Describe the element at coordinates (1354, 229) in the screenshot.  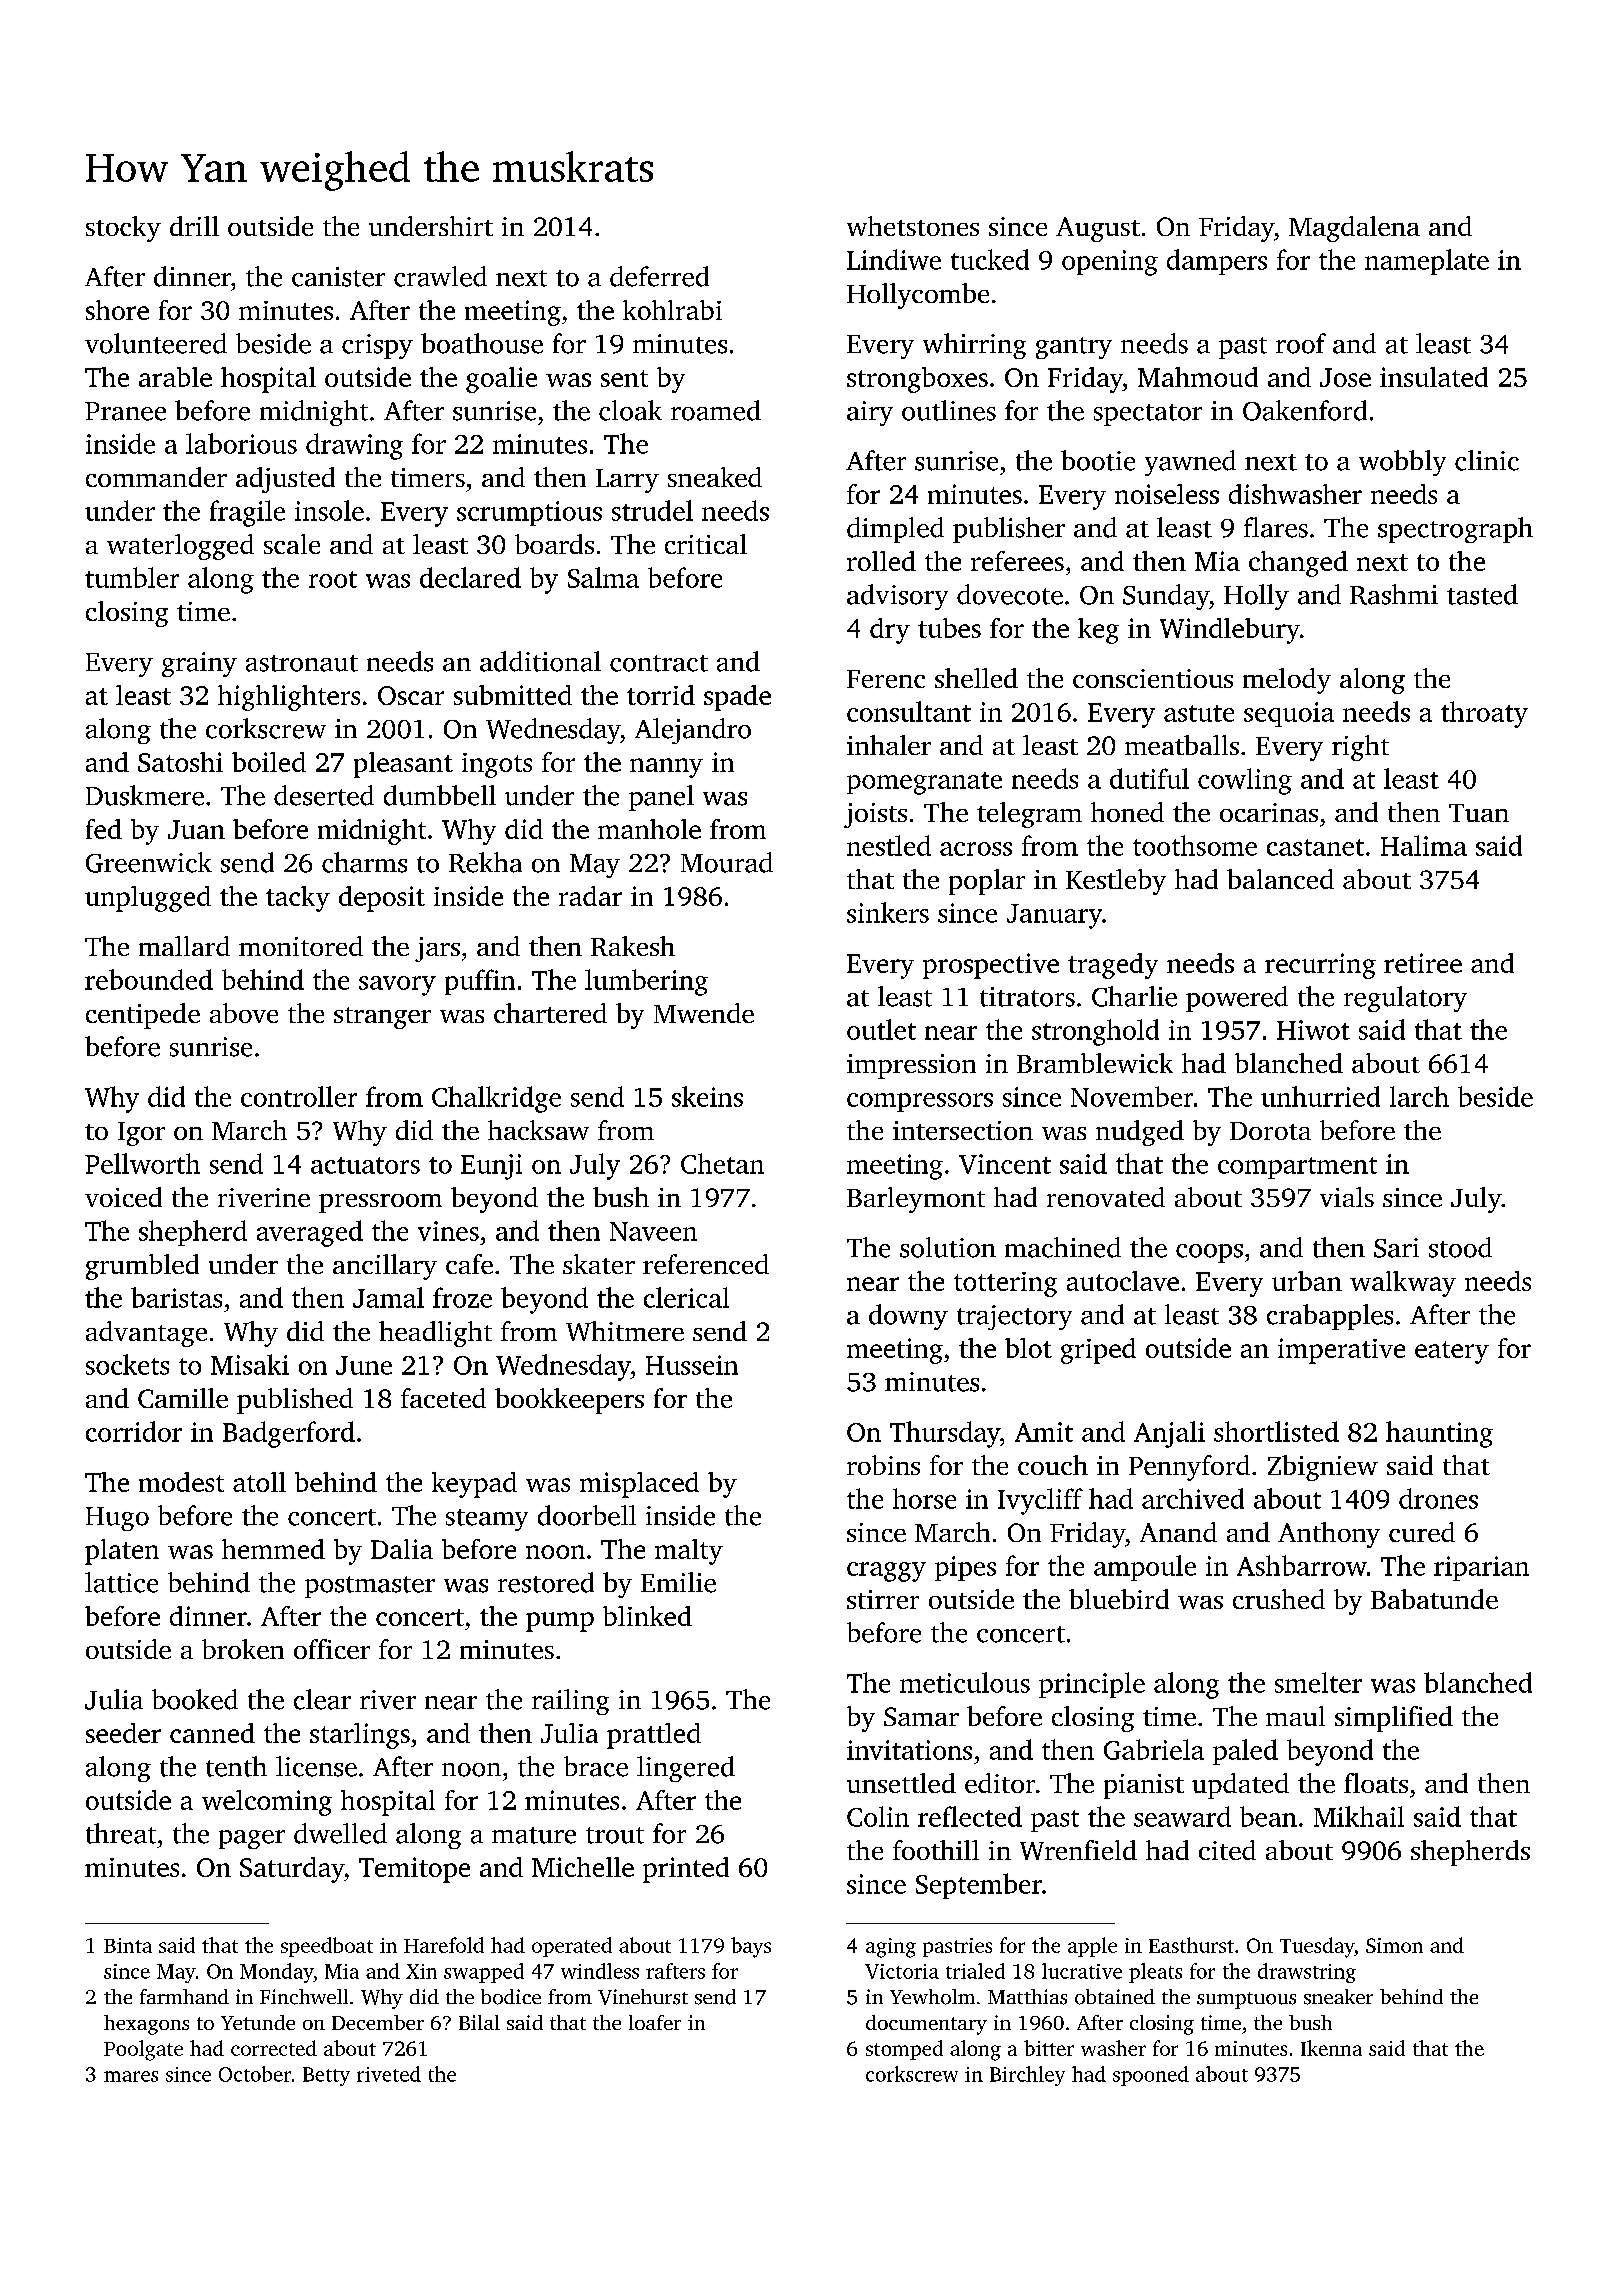
I see `Magdalena` at that location.
